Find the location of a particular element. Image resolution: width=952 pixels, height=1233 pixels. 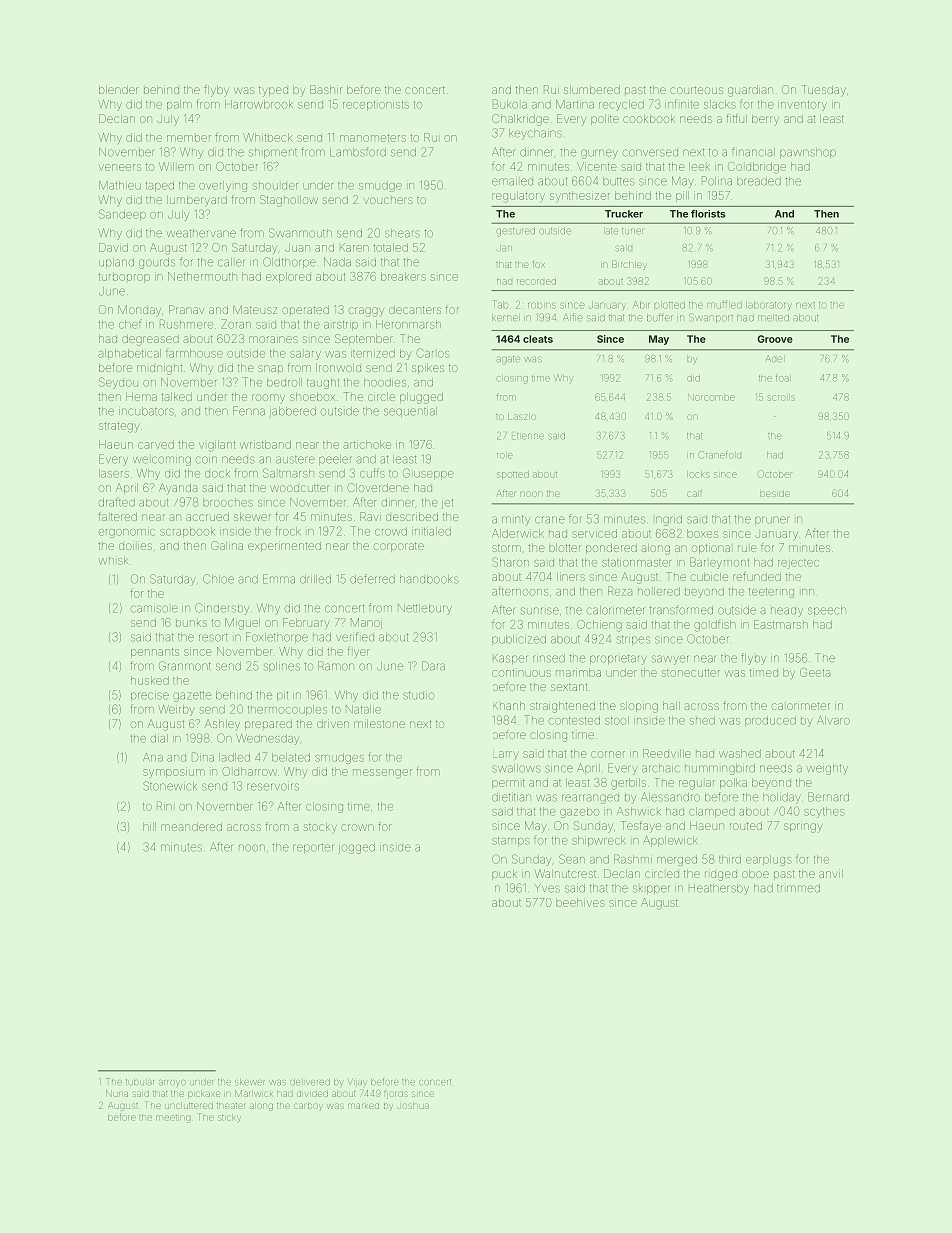

blender is located at coordinates (118, 90).
